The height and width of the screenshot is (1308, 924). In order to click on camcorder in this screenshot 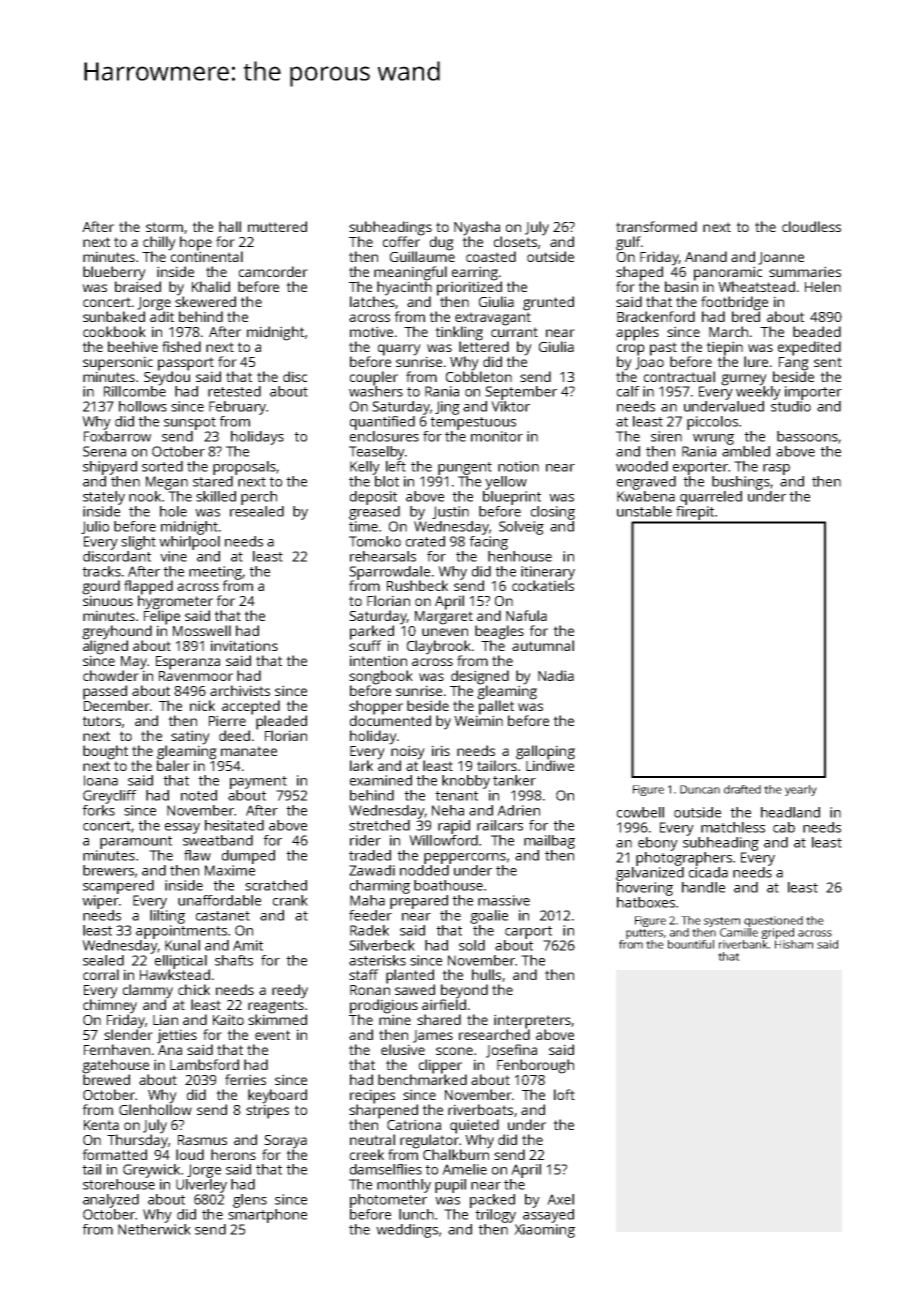, I will do `click(273, 271)`.
